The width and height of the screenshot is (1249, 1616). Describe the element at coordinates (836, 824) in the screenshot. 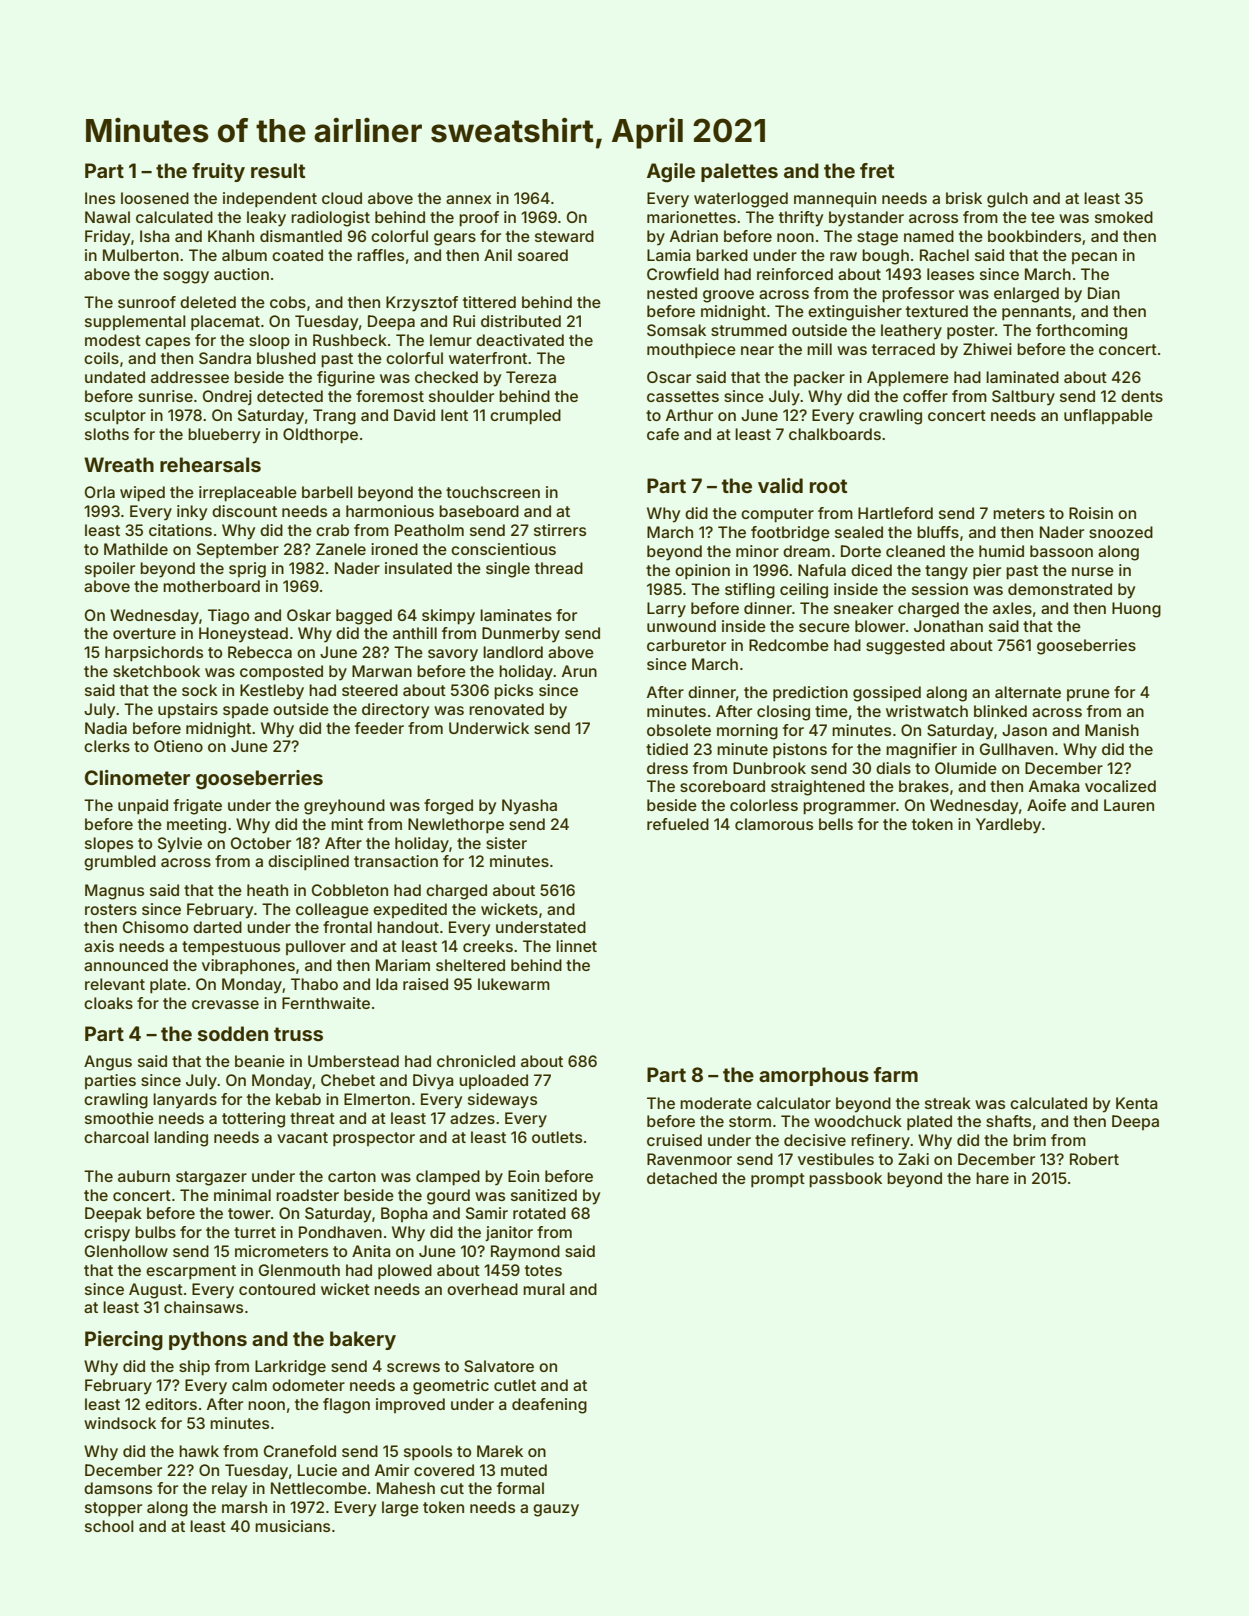

I see `bells` at that location.
